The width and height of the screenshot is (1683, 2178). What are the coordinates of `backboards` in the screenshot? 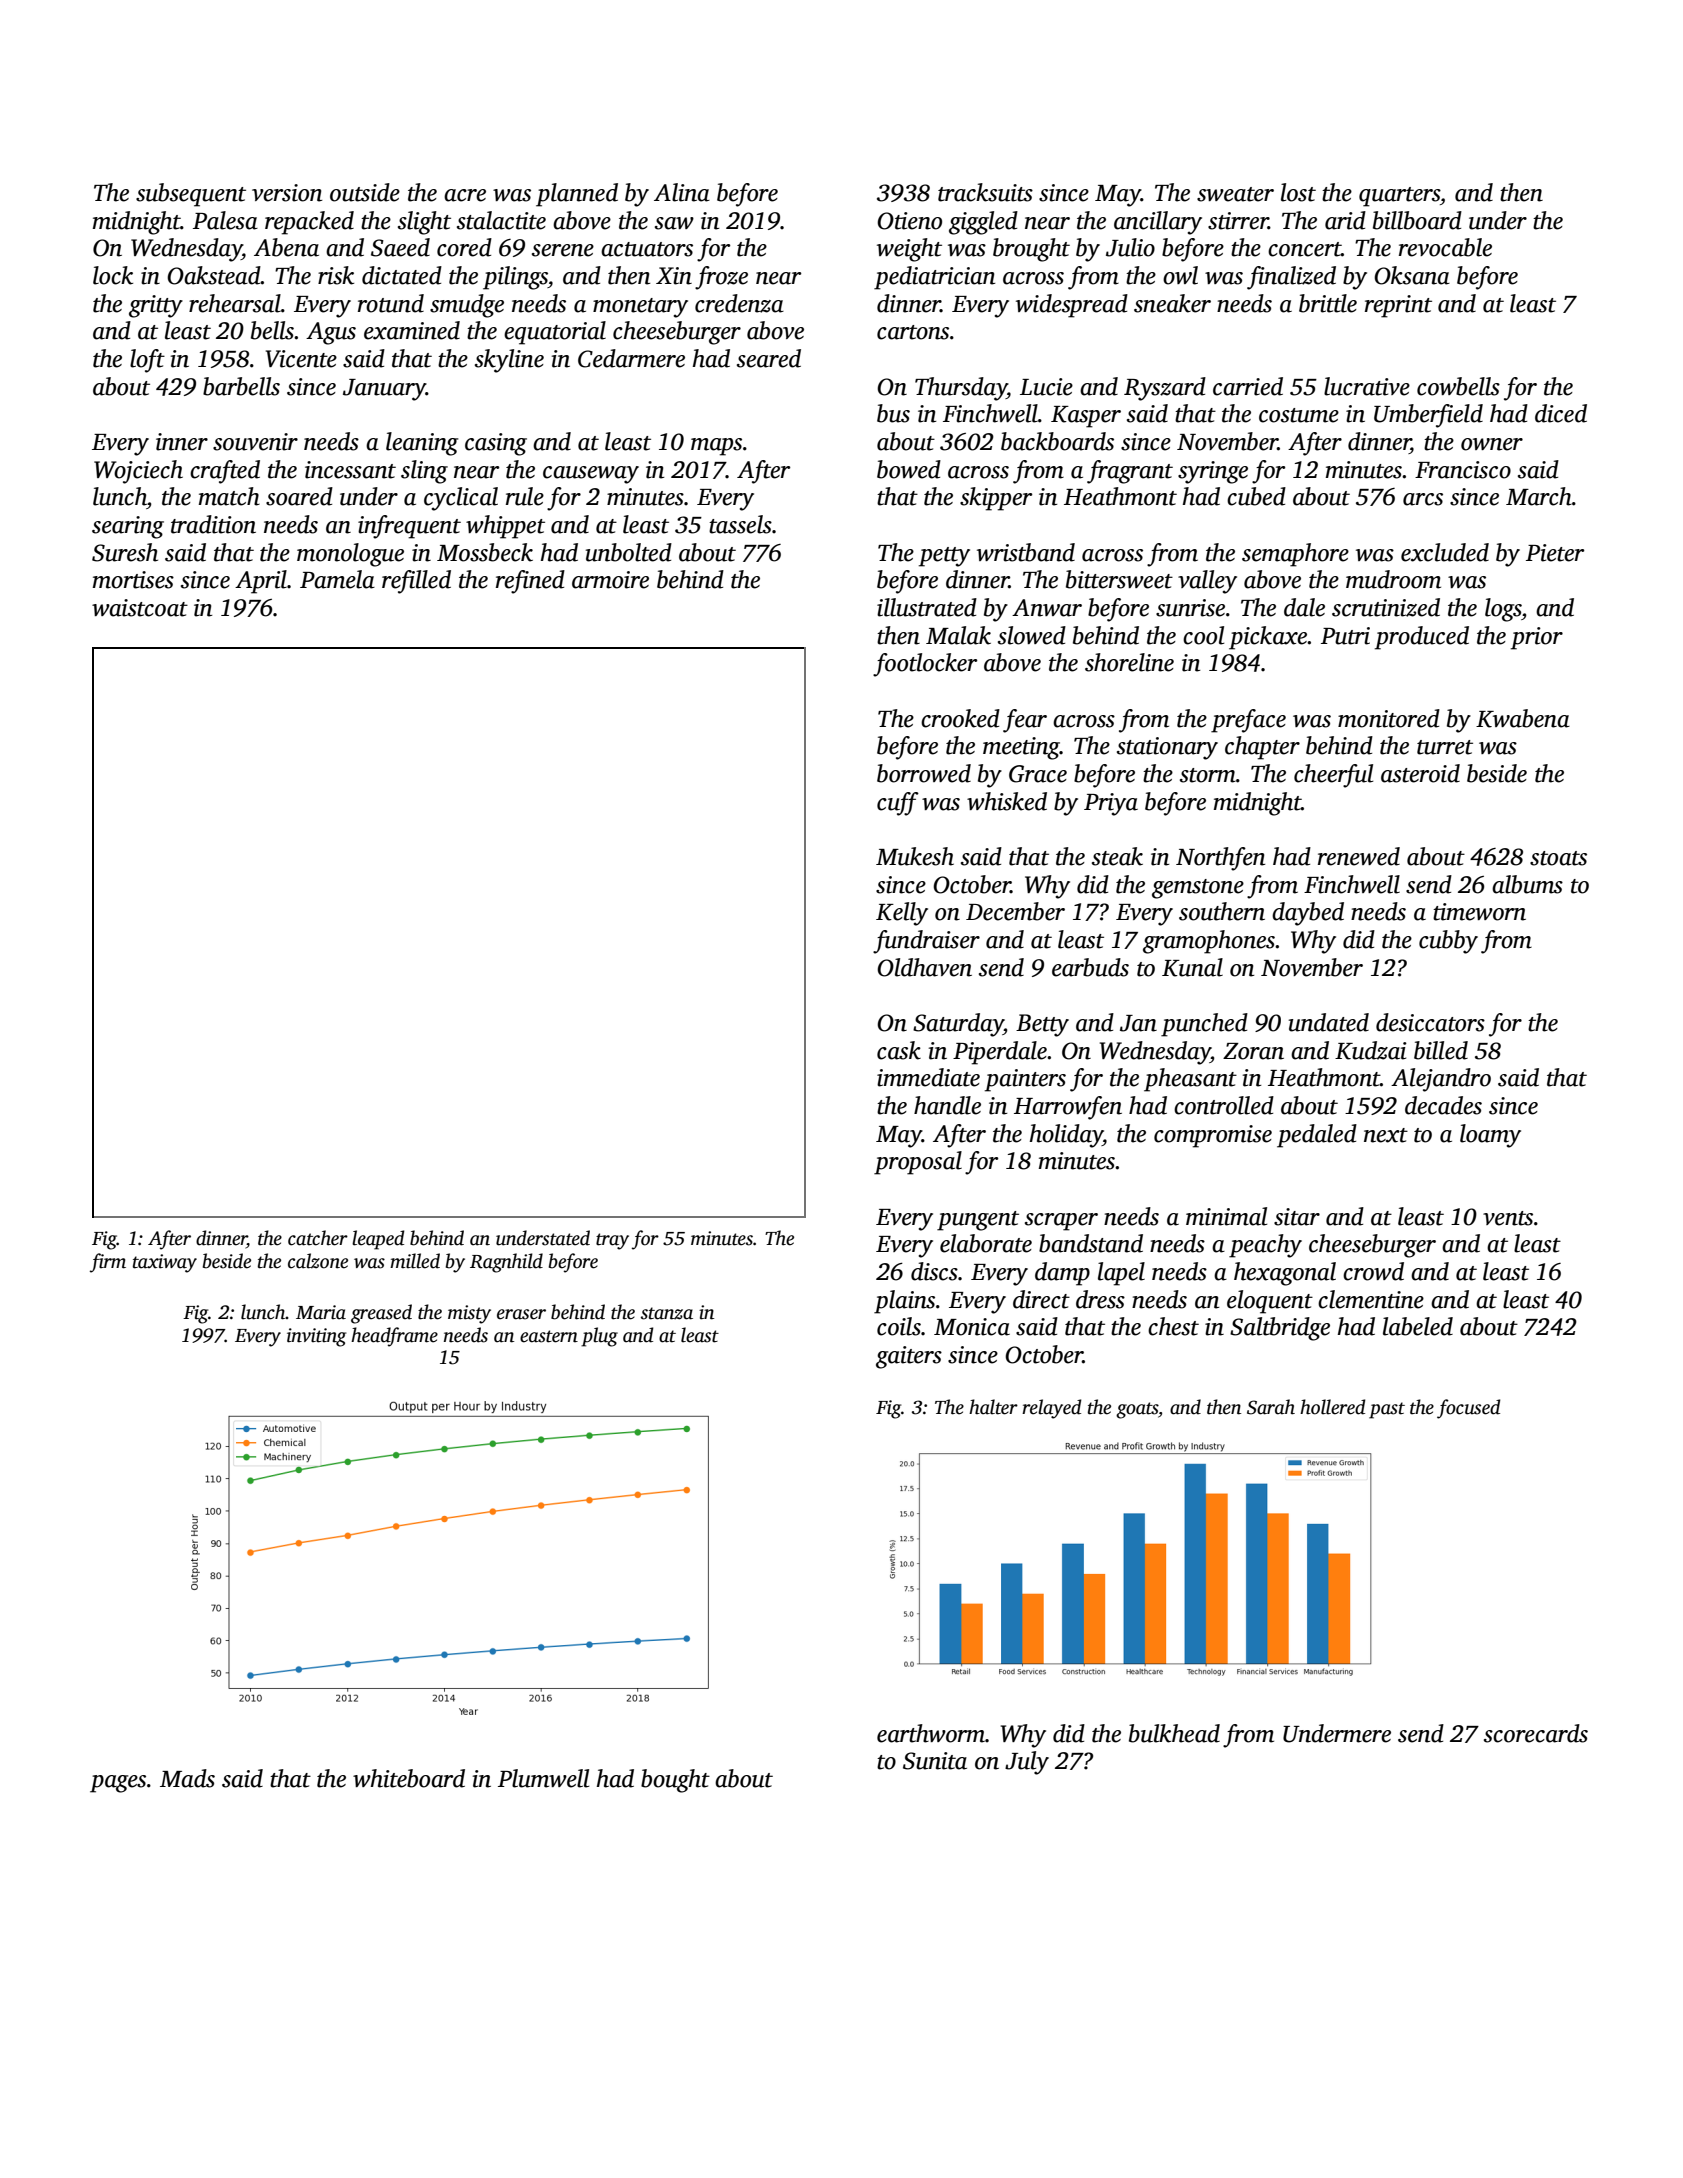 It's located at (1057, 441).
